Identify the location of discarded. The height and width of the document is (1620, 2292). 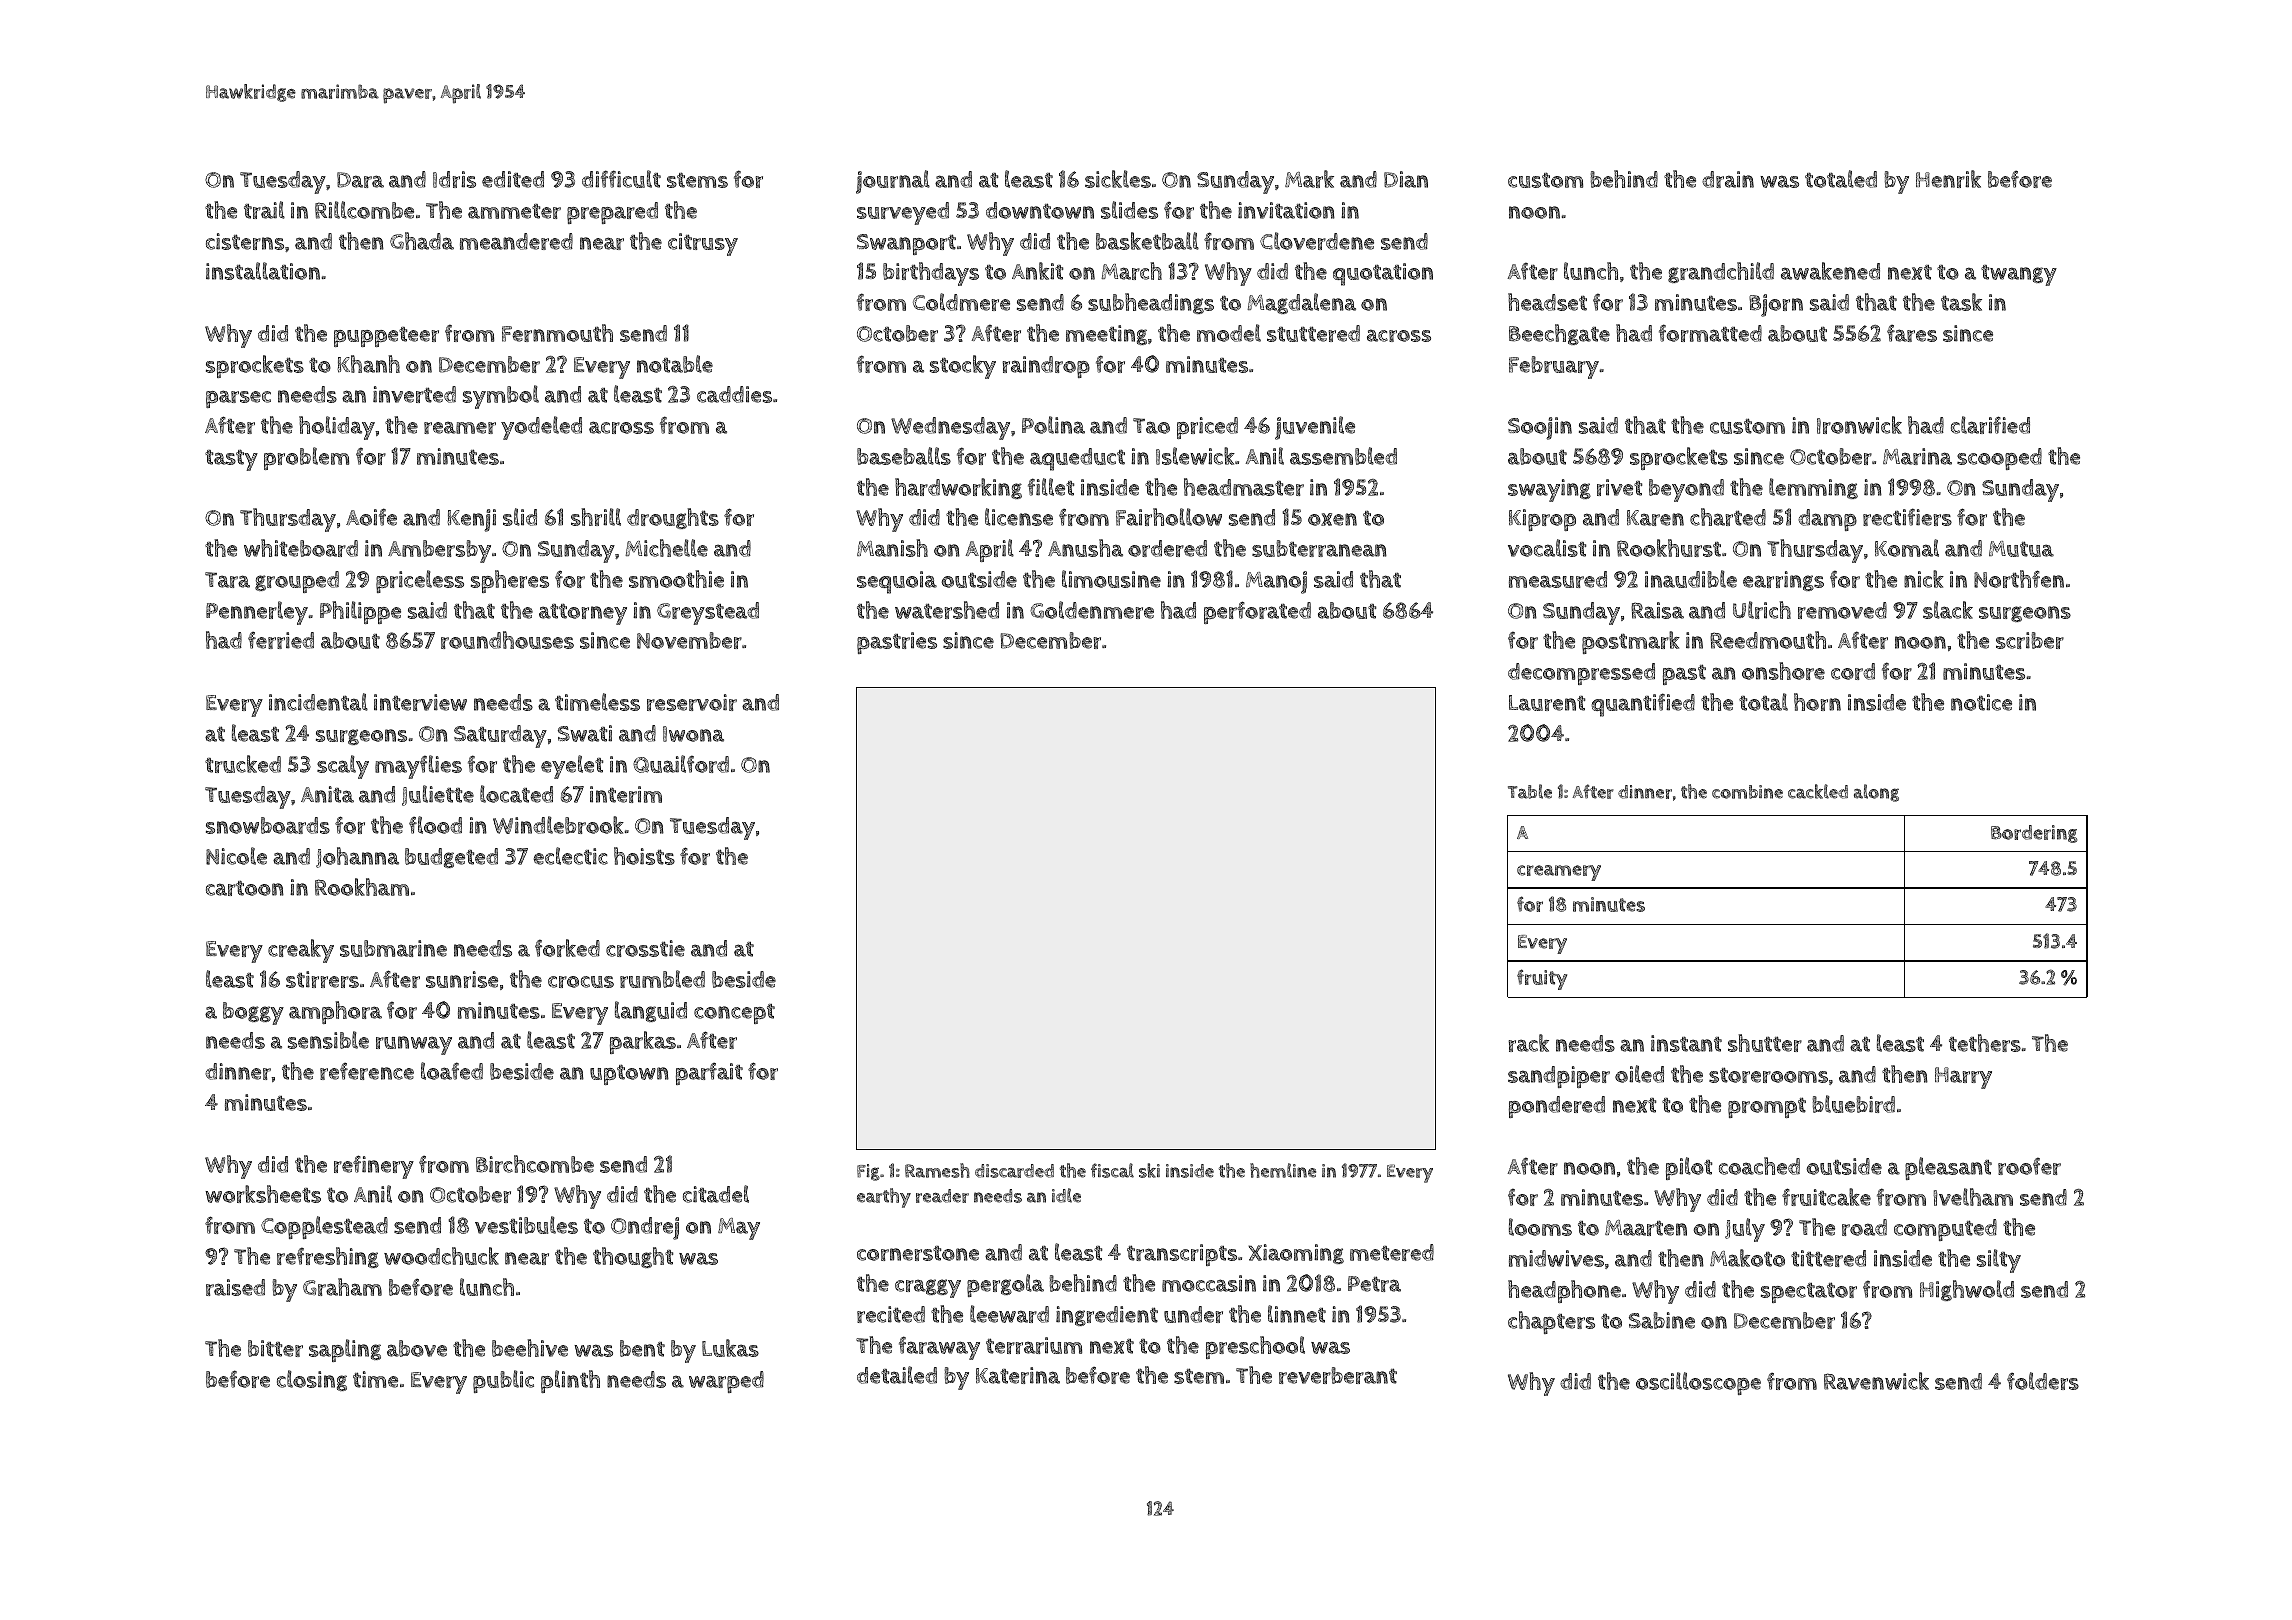
(1014, 1171).
